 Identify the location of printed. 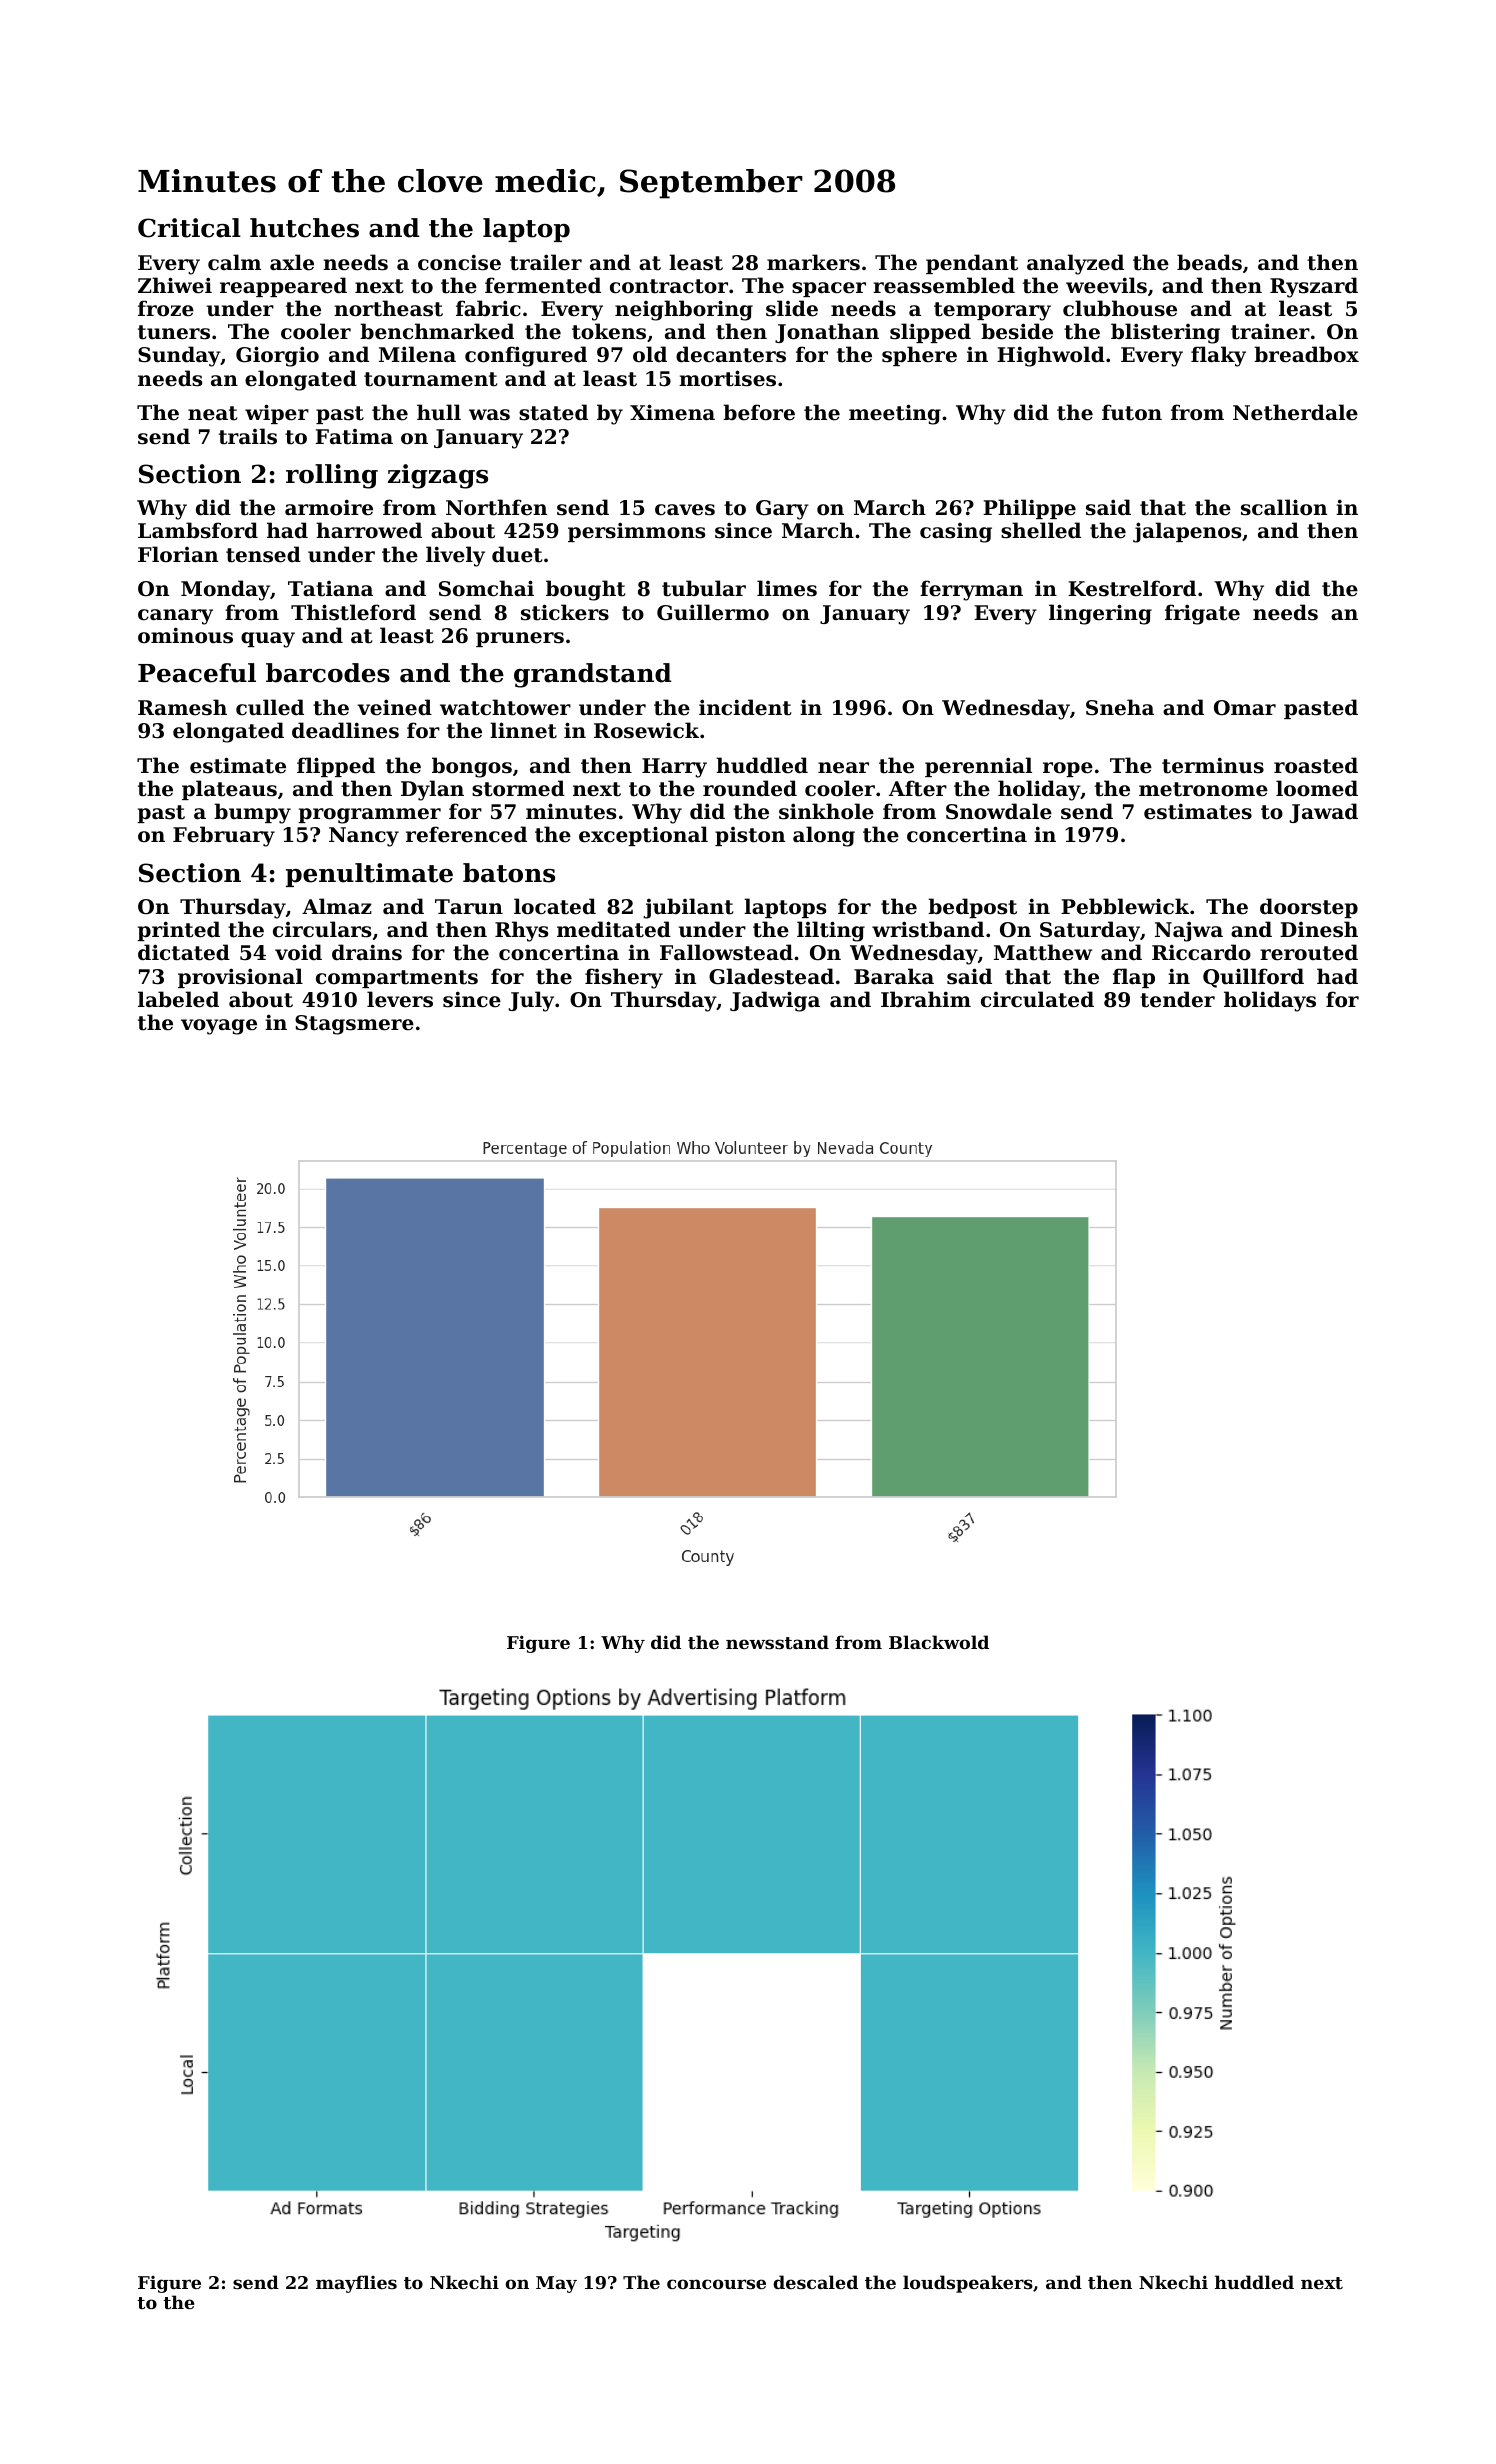
(178, 931).
